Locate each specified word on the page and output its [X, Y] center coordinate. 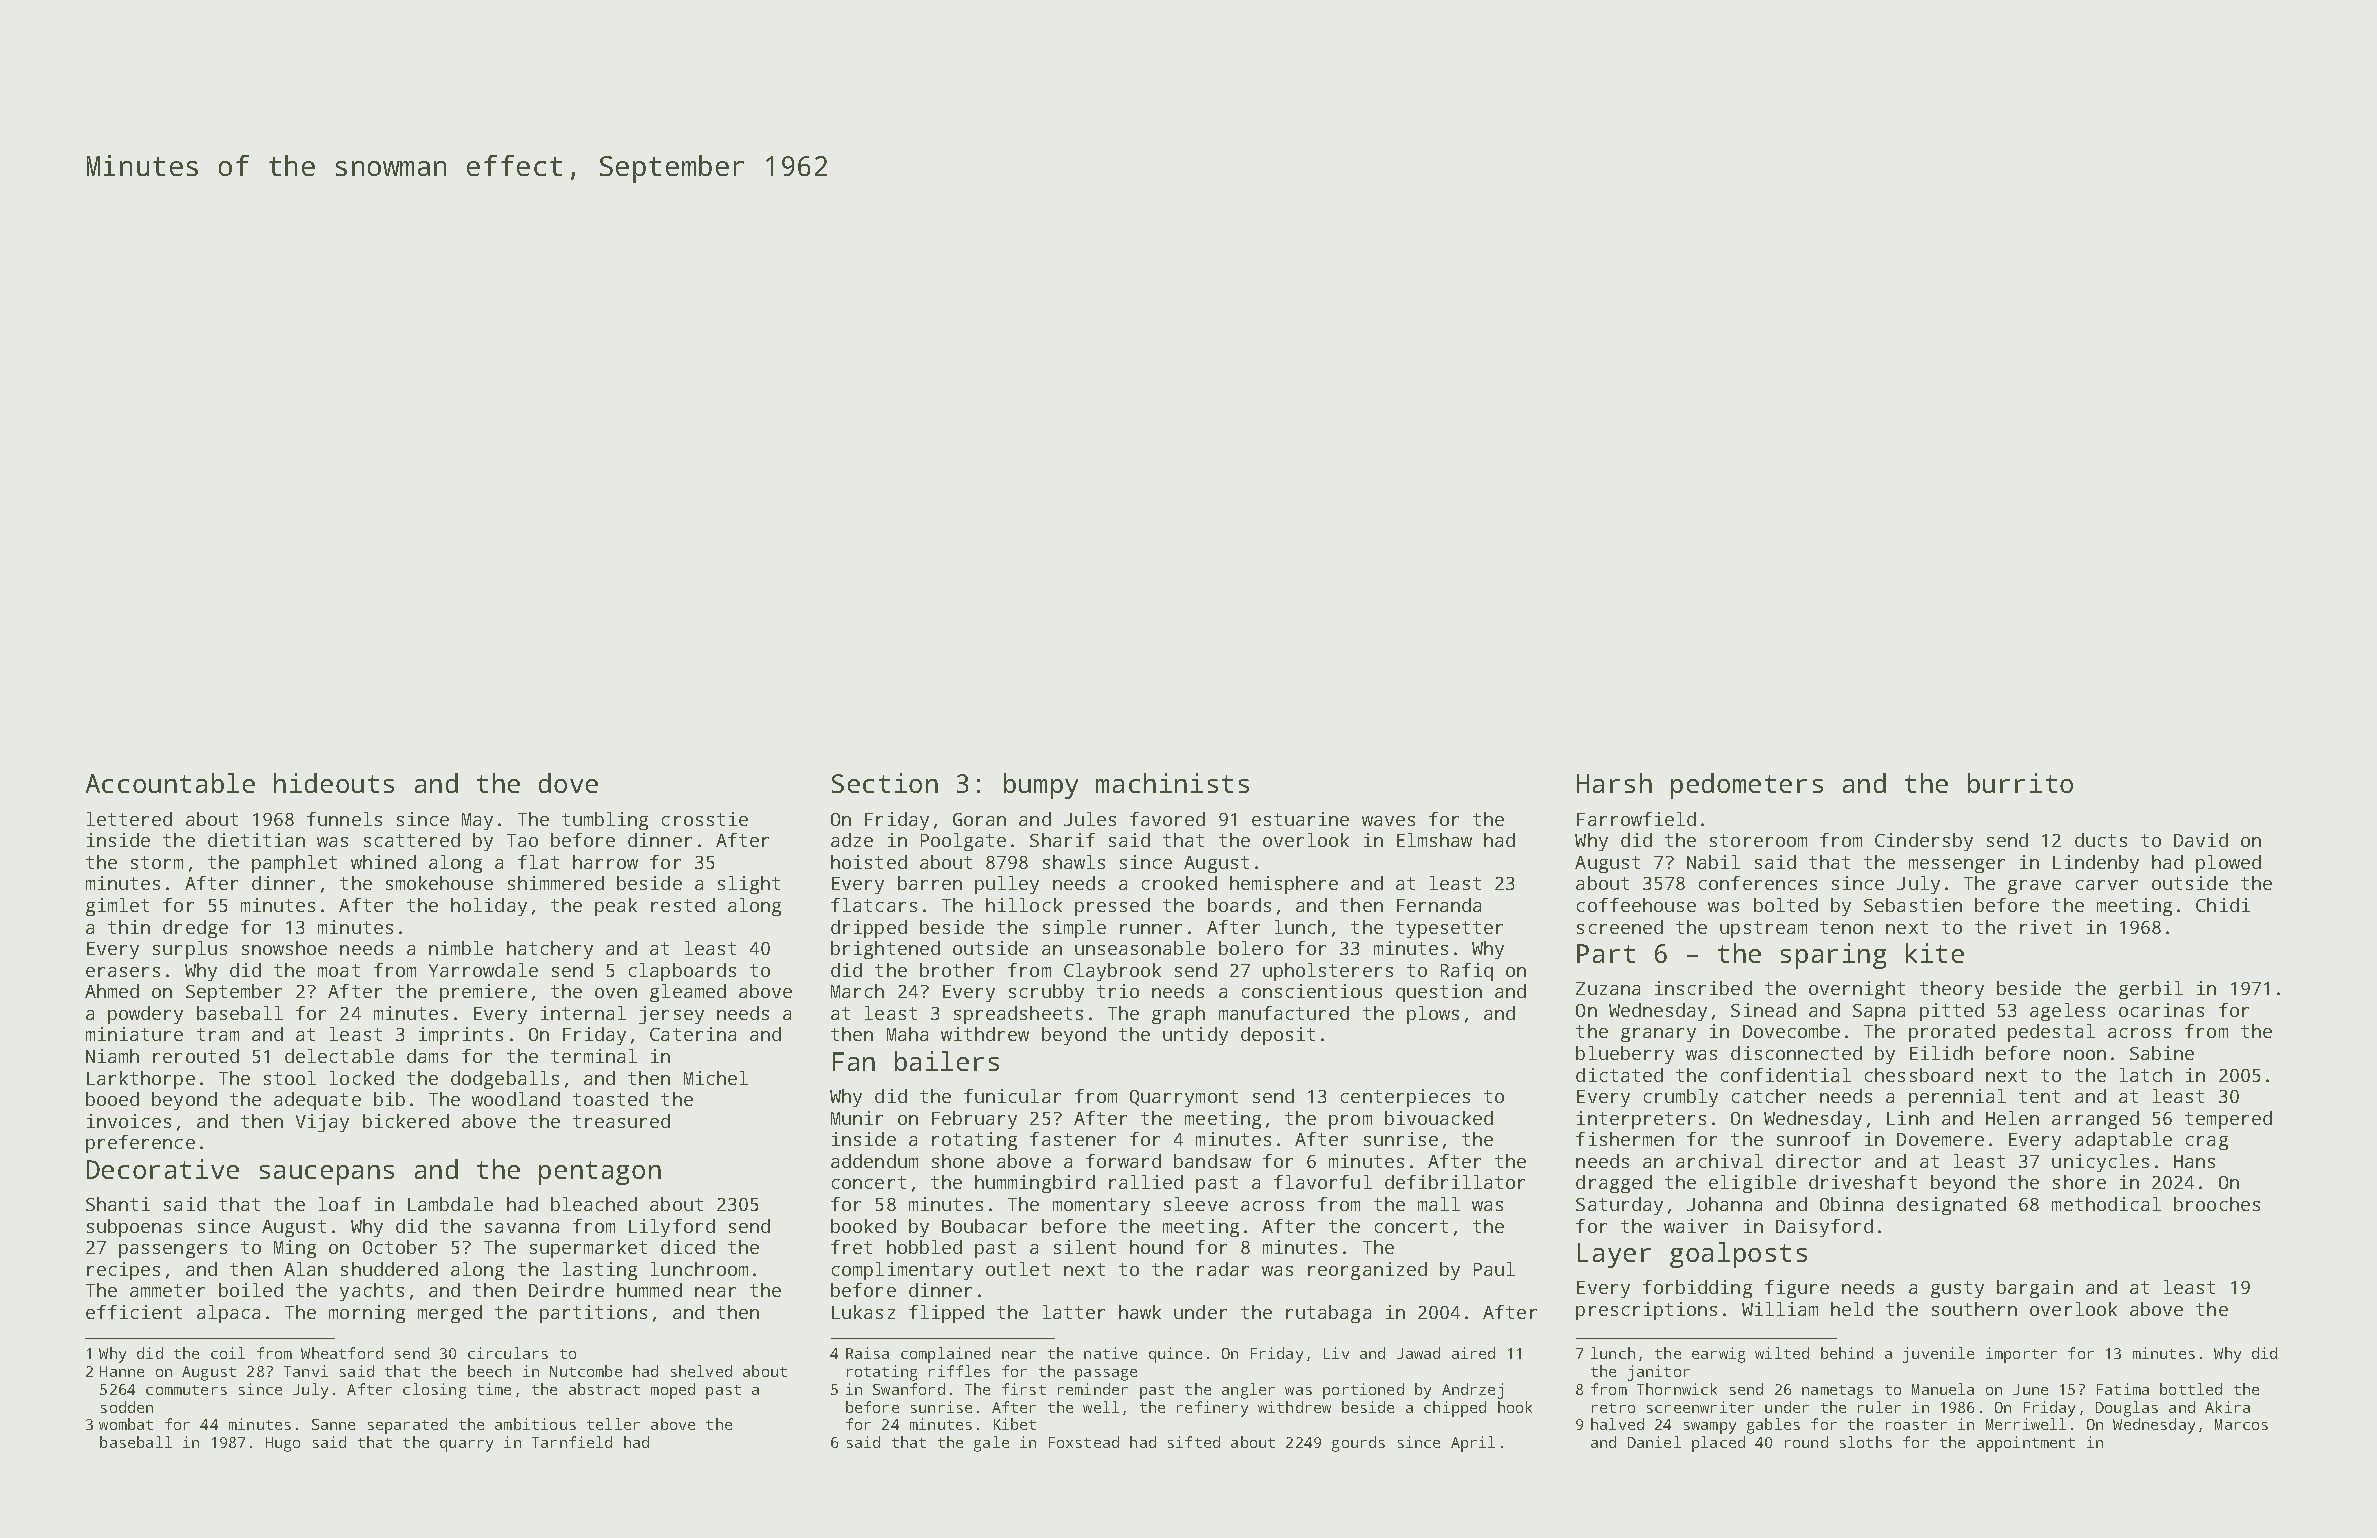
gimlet [117, 907]
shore [2079, 1182]
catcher [1769, 1096]
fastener [1073, 1139]
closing [434, 1391]
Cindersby [1924, 842]
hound [1156, 1247]
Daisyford [1824, 1228]
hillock [1024, 905]
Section [885, 783]
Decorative [163, 1169]
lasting [600, 1271]
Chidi [2223, 905]
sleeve [1196, 1204]
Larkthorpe [141, 1080]
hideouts [334, 783]
